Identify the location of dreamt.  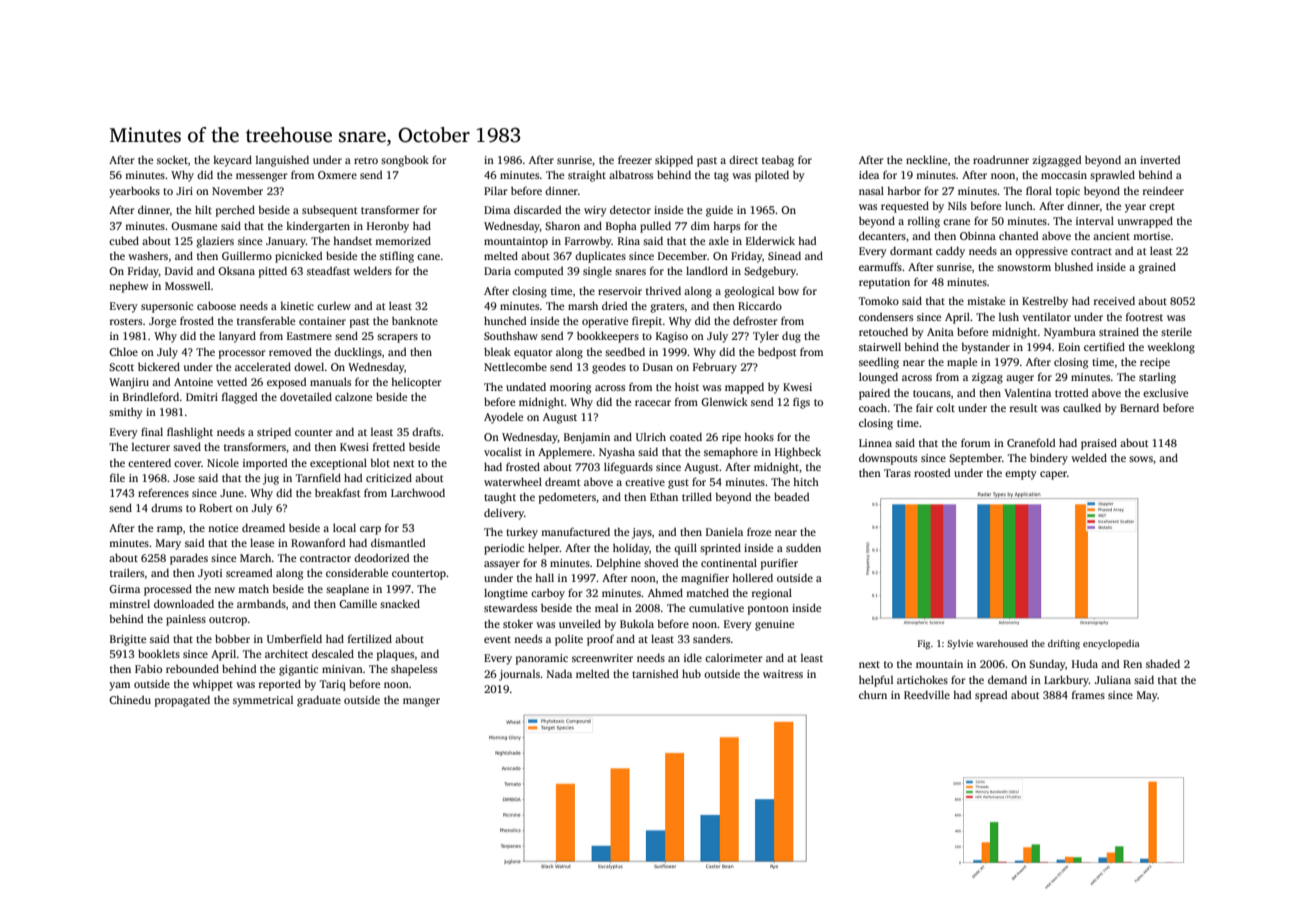
(562, 481).
